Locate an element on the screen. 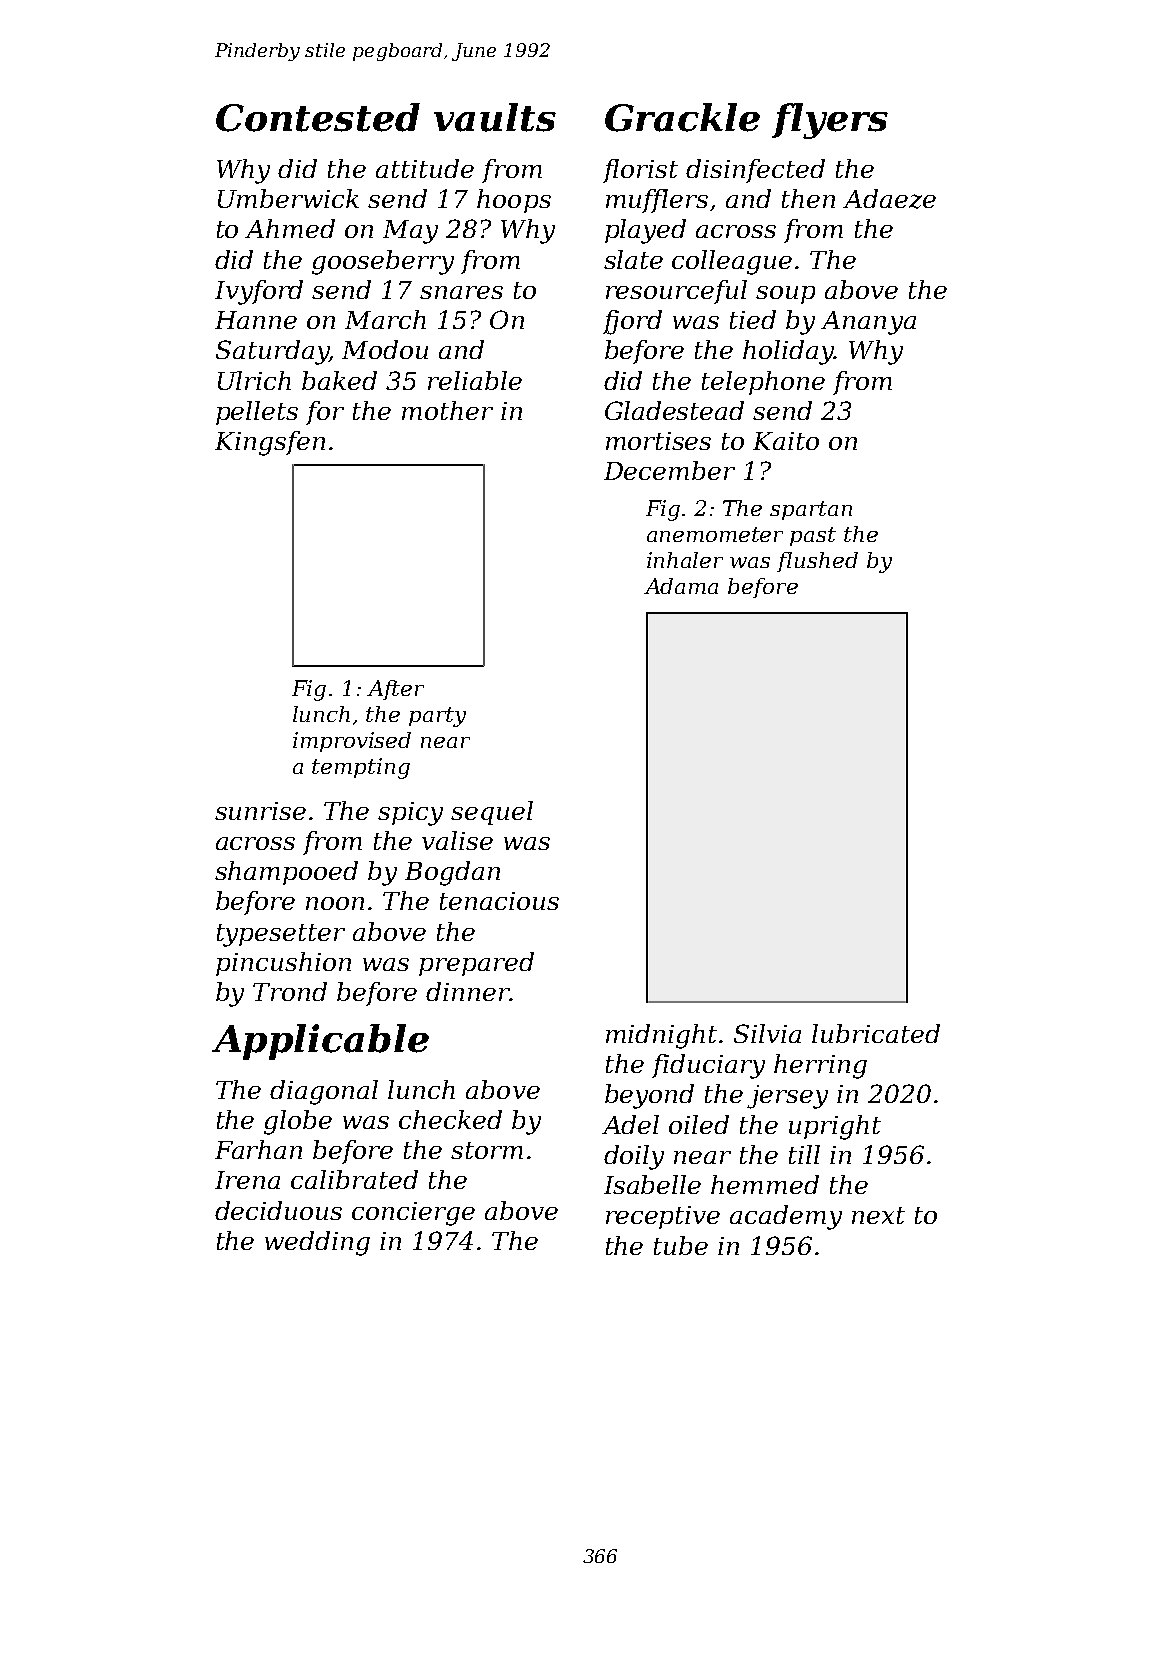 Image resolution: width=1165 pixels, height=1654 pixels. spartan is located at coordinates (811, 510).
